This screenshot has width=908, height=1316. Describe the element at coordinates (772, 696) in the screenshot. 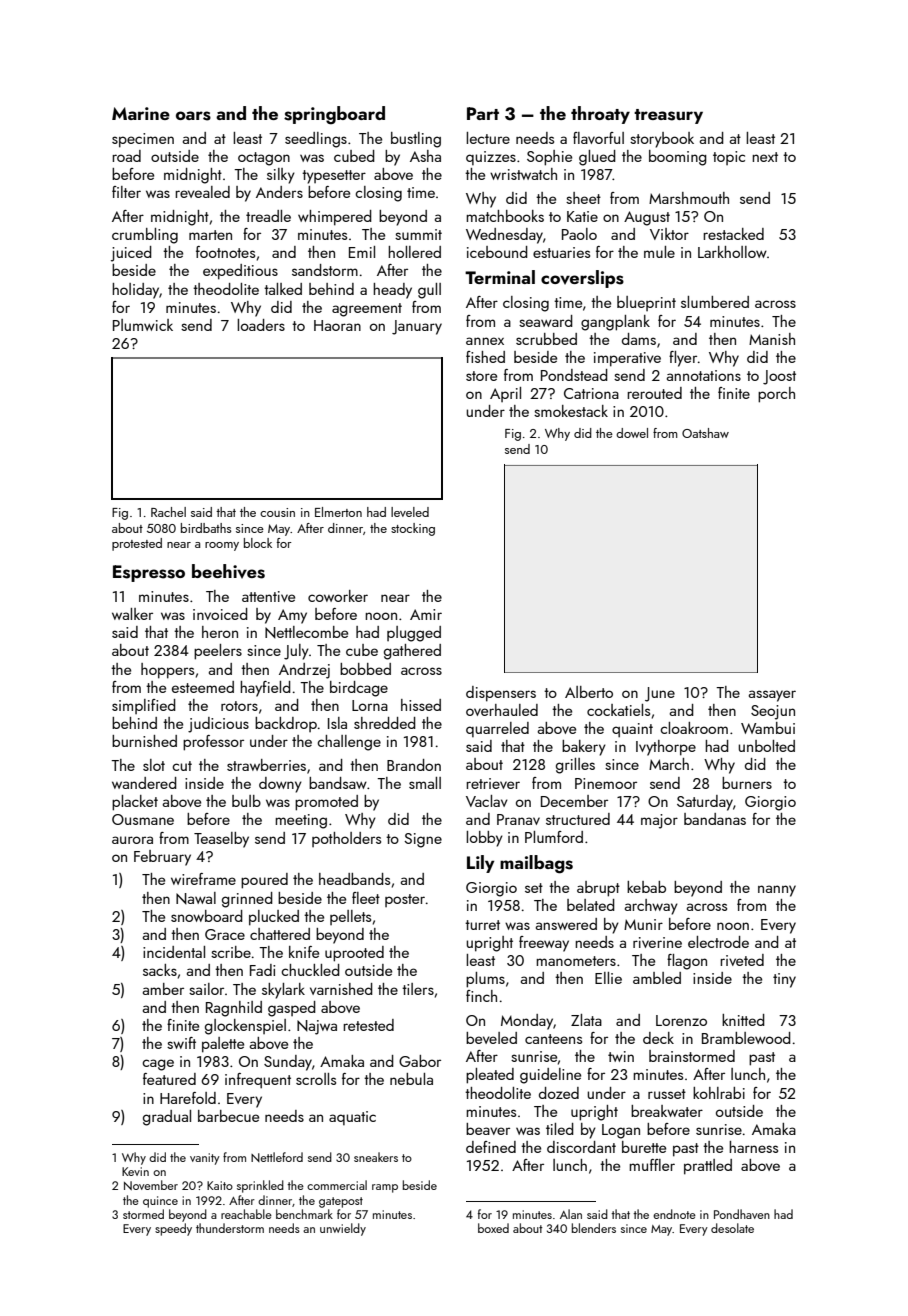

I see `assayer` at that location.
